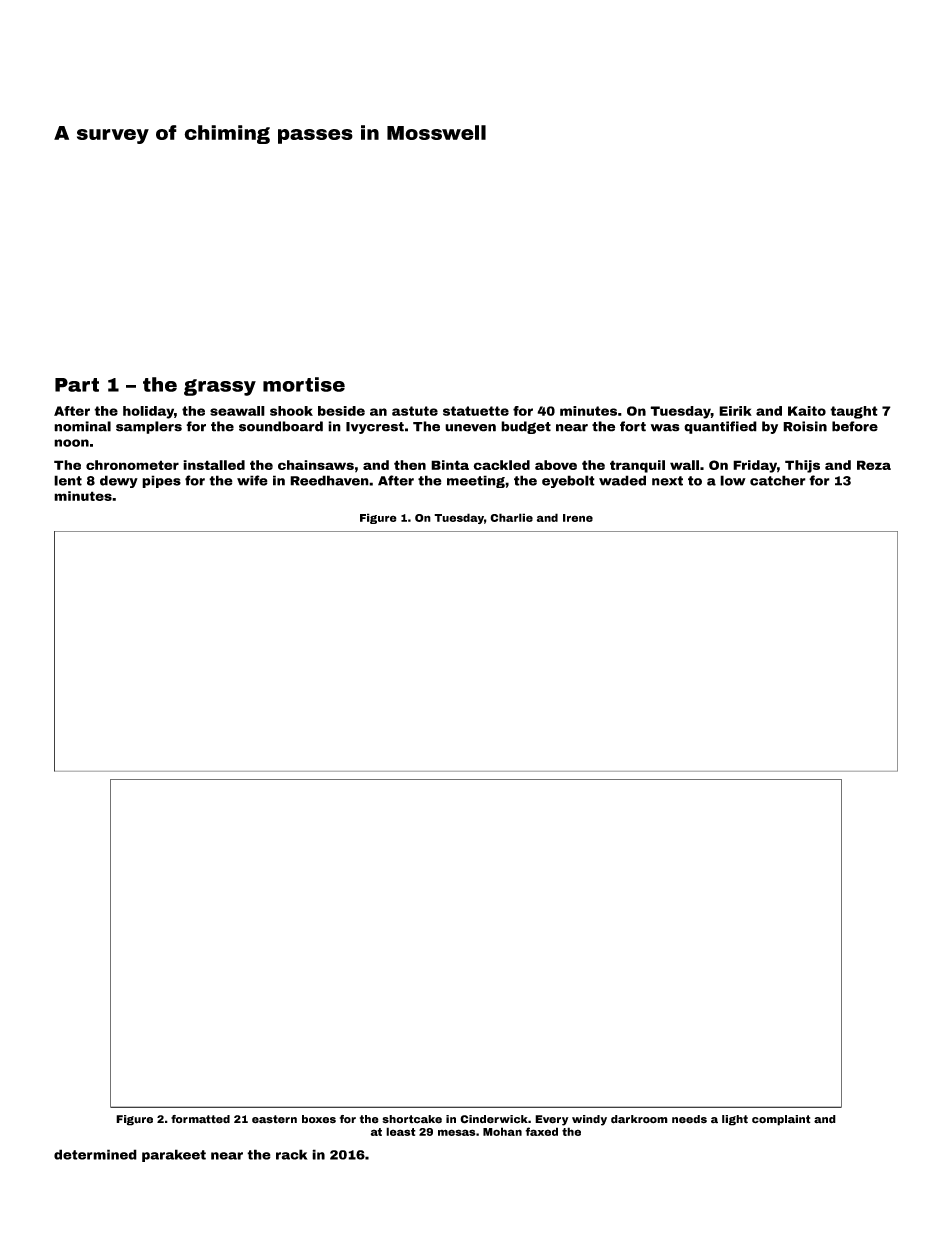 This page has height=1233, width=952. Describe the element at coordinates (200, 1119) in the page. I see `formatted` at that location.
